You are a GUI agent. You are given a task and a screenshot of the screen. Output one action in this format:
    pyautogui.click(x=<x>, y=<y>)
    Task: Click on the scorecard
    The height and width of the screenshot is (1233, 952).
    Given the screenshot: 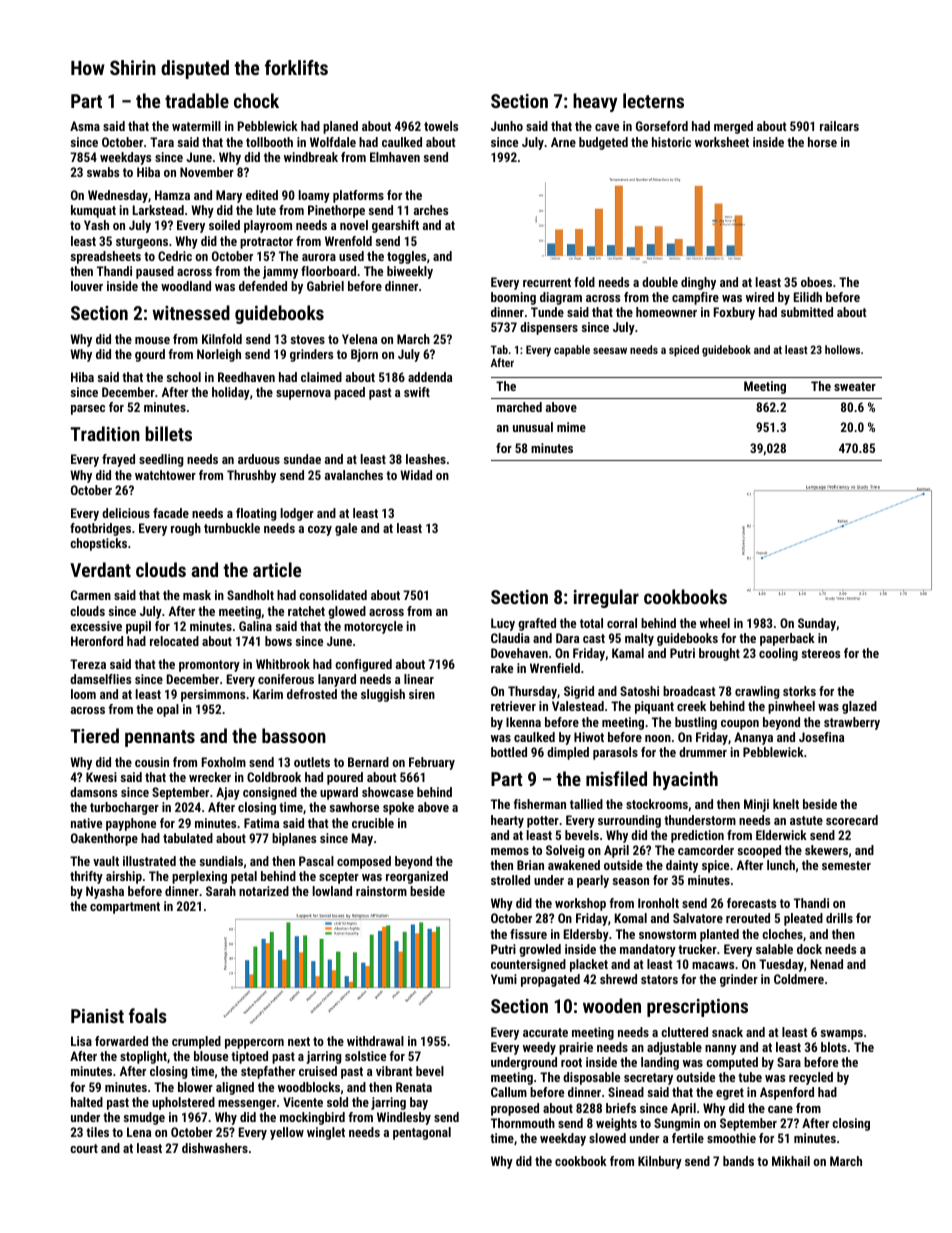 What is the action you would take?
    pyautogui.click(x=852, y=820)
